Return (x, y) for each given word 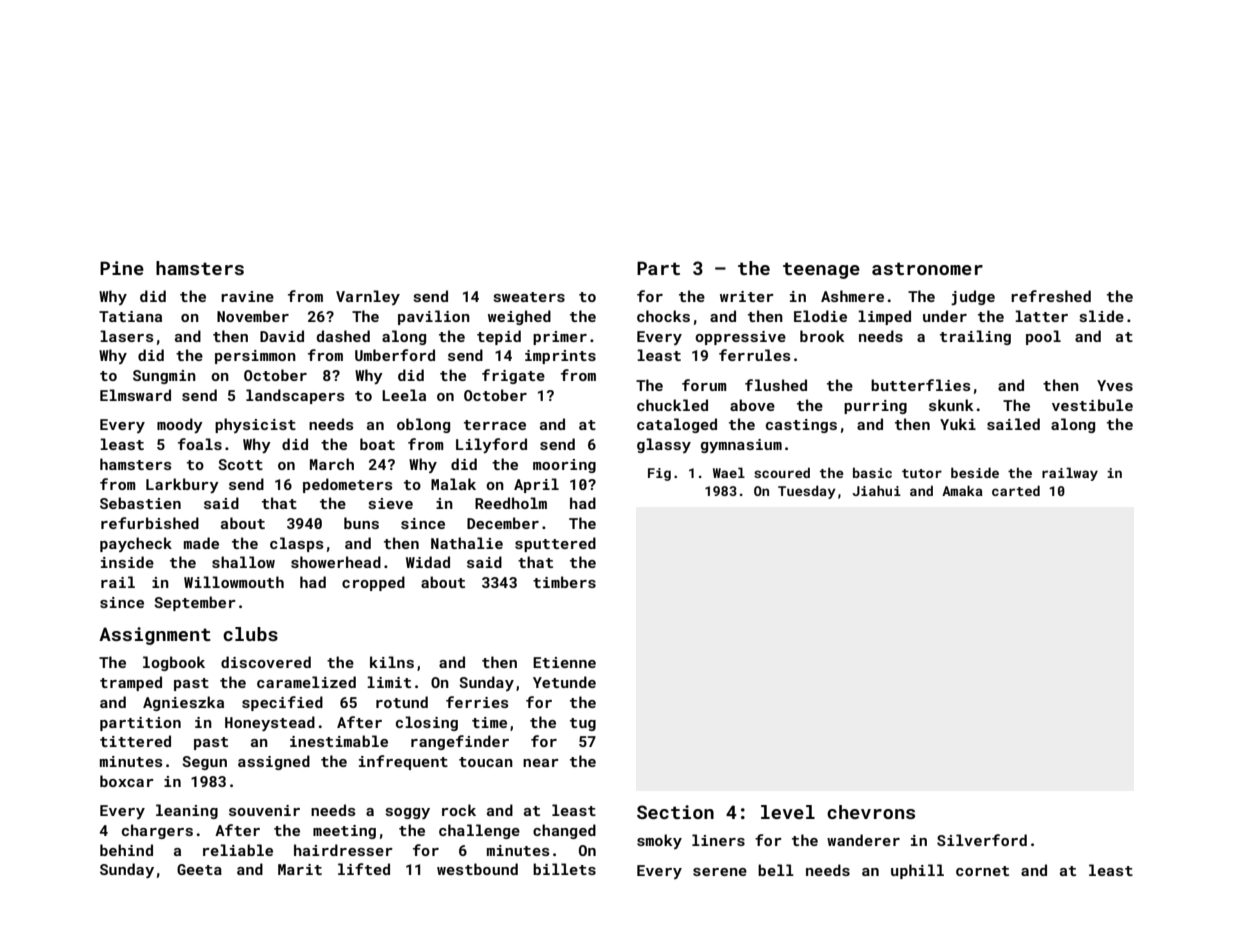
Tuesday (807, 492)
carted (1016, 490)
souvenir (264, 810)
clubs (250, 634)
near (541, 763)
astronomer (927, 268)
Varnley (368, 297)
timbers (564, 582)
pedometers (348, 485)
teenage (821, 270)
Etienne (564, 662)
